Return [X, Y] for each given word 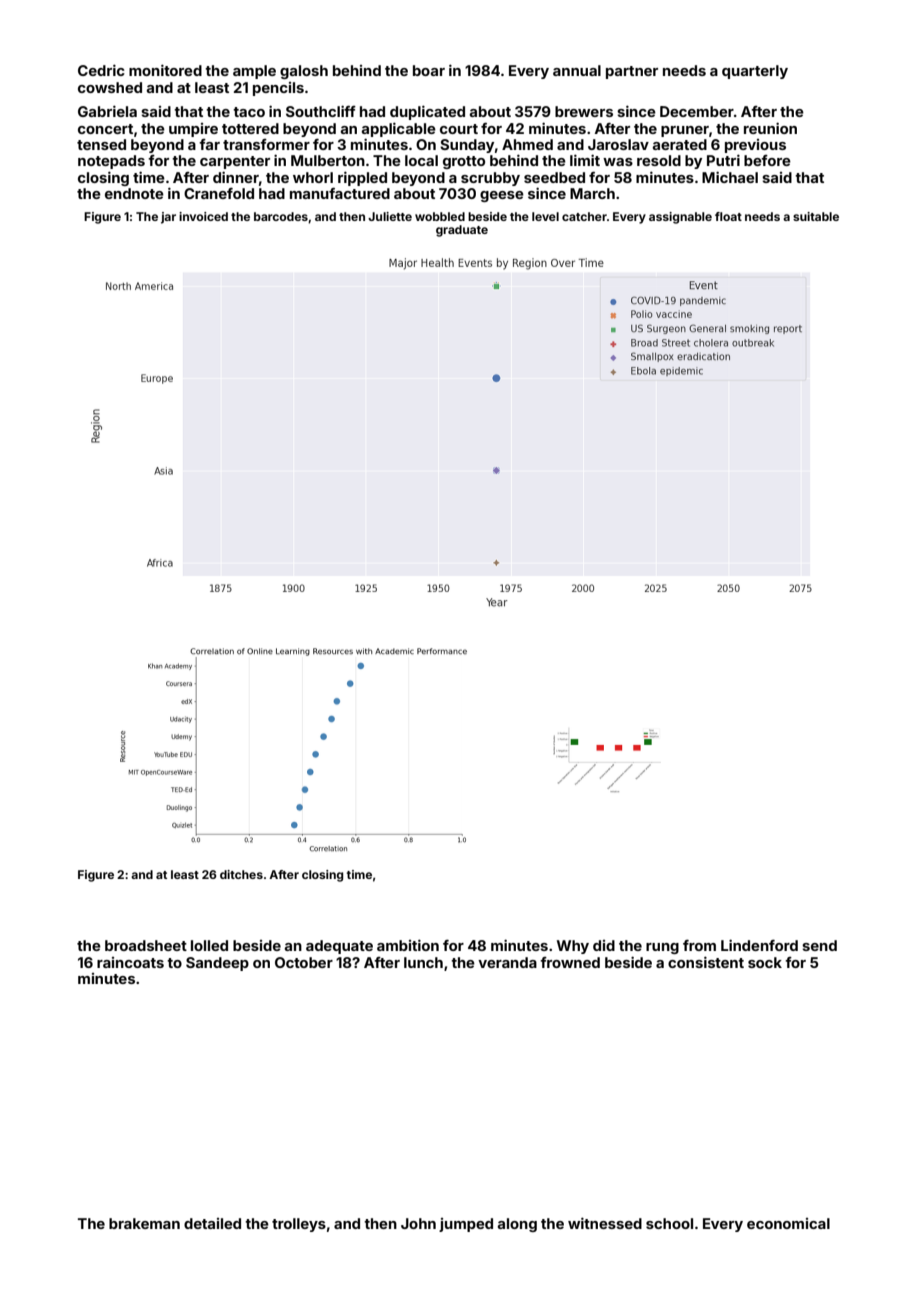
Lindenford [759, 945]
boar [429, 70]
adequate [339, 947]
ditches [241, 874]
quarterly [755, 72]
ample [254, 72]
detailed [212, 1223]
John [418, 1223]
